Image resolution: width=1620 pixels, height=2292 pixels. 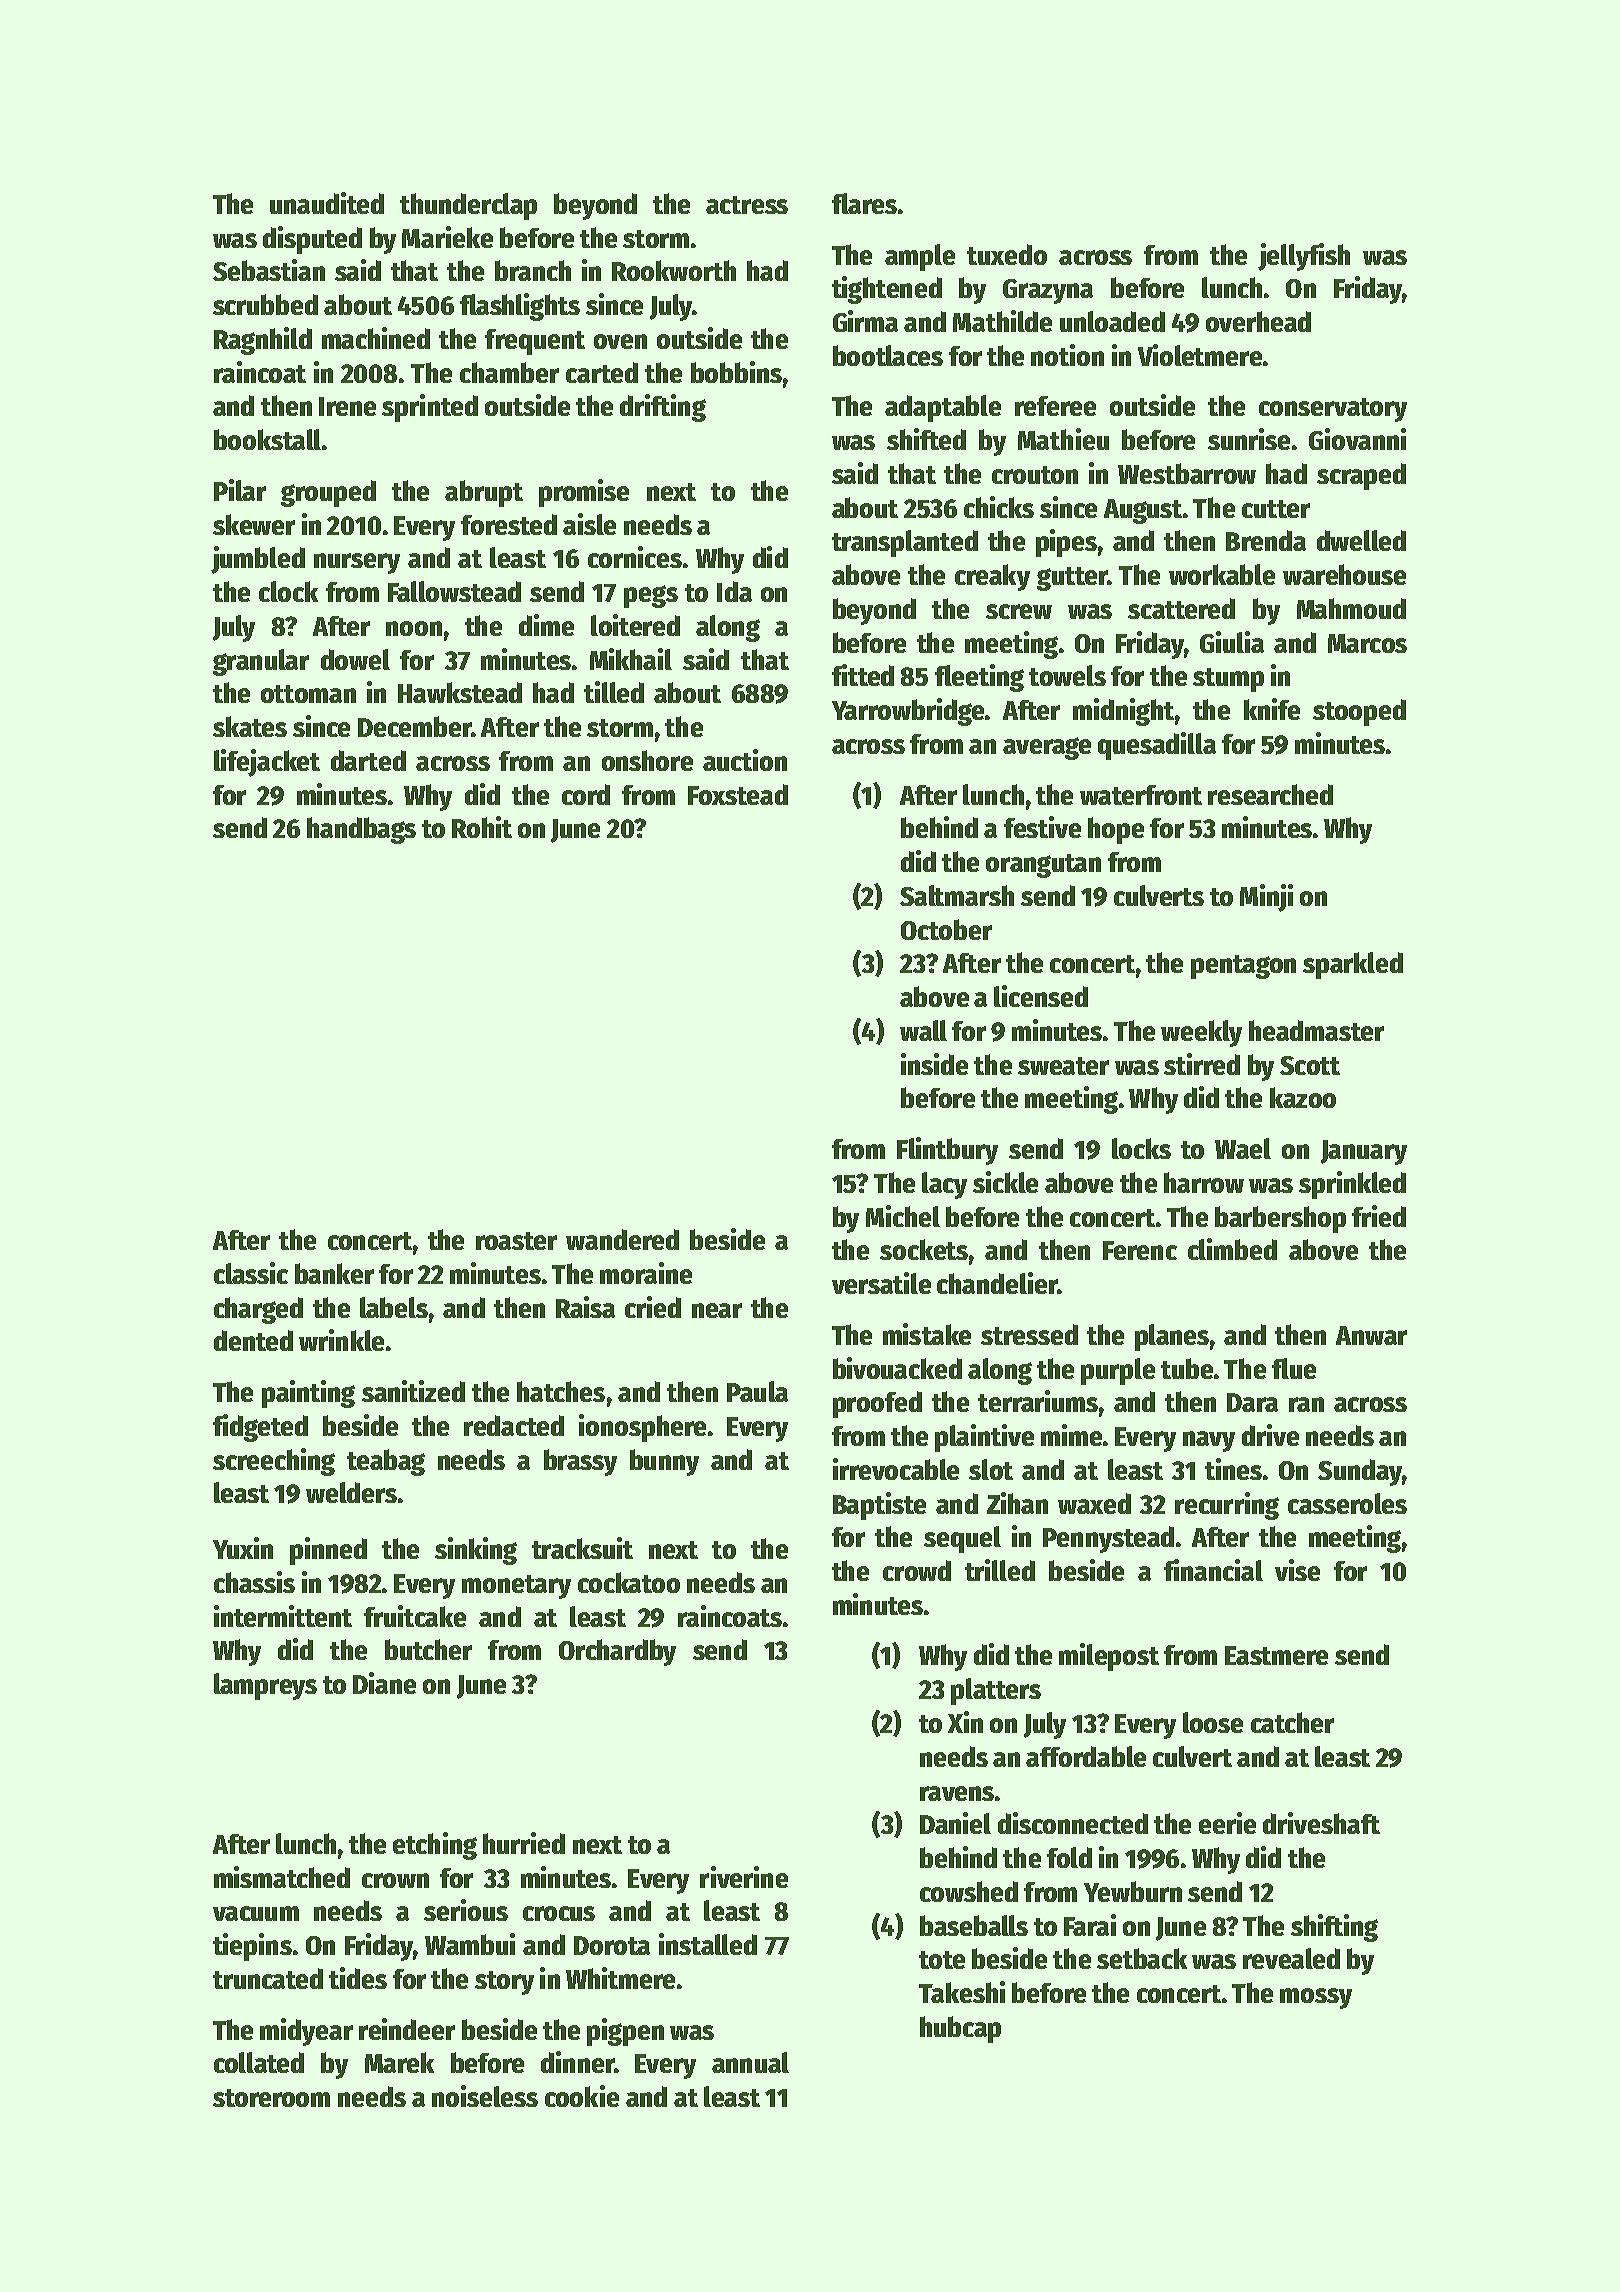 I want to click on fitted, so click(x=863, y=675).
